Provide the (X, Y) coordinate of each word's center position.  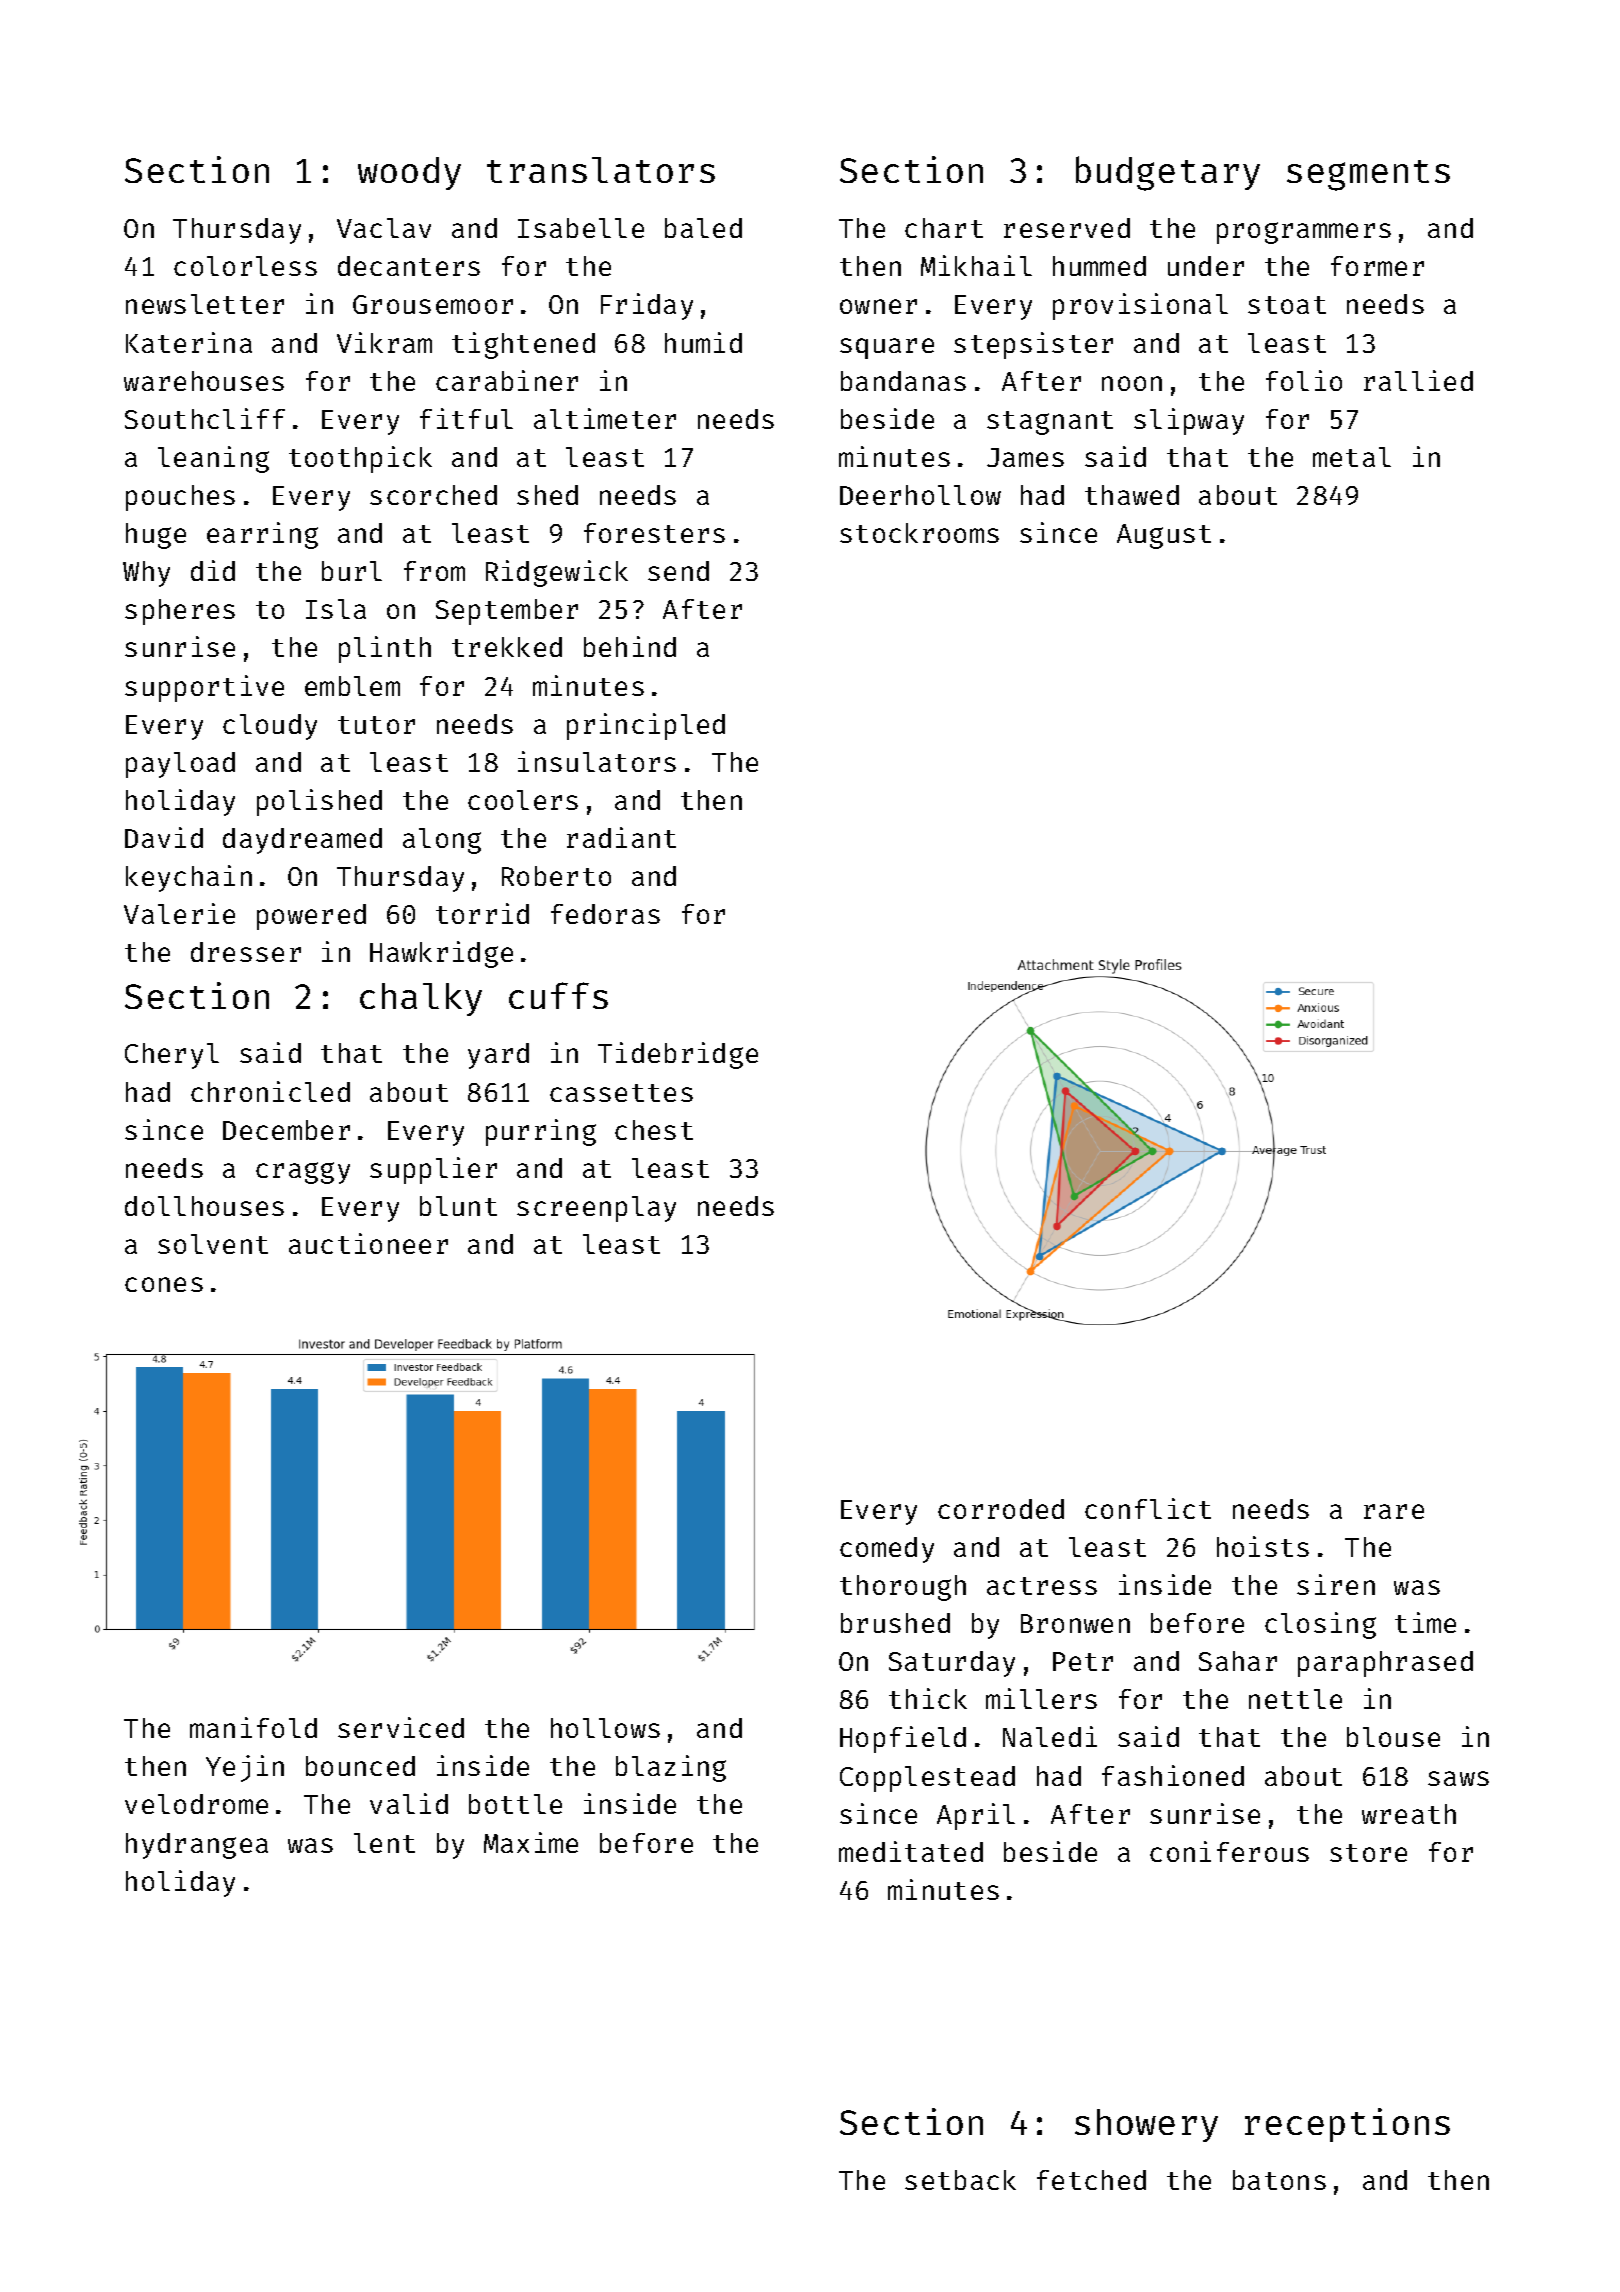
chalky (421, 999)
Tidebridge (678, 1055)
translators (601, 170)
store (1368, 1853)
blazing (671, 1768)
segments (1368, 175)
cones (164, 1284)
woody (409, 173)
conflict (1148, 1508)
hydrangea (197, 1846)
